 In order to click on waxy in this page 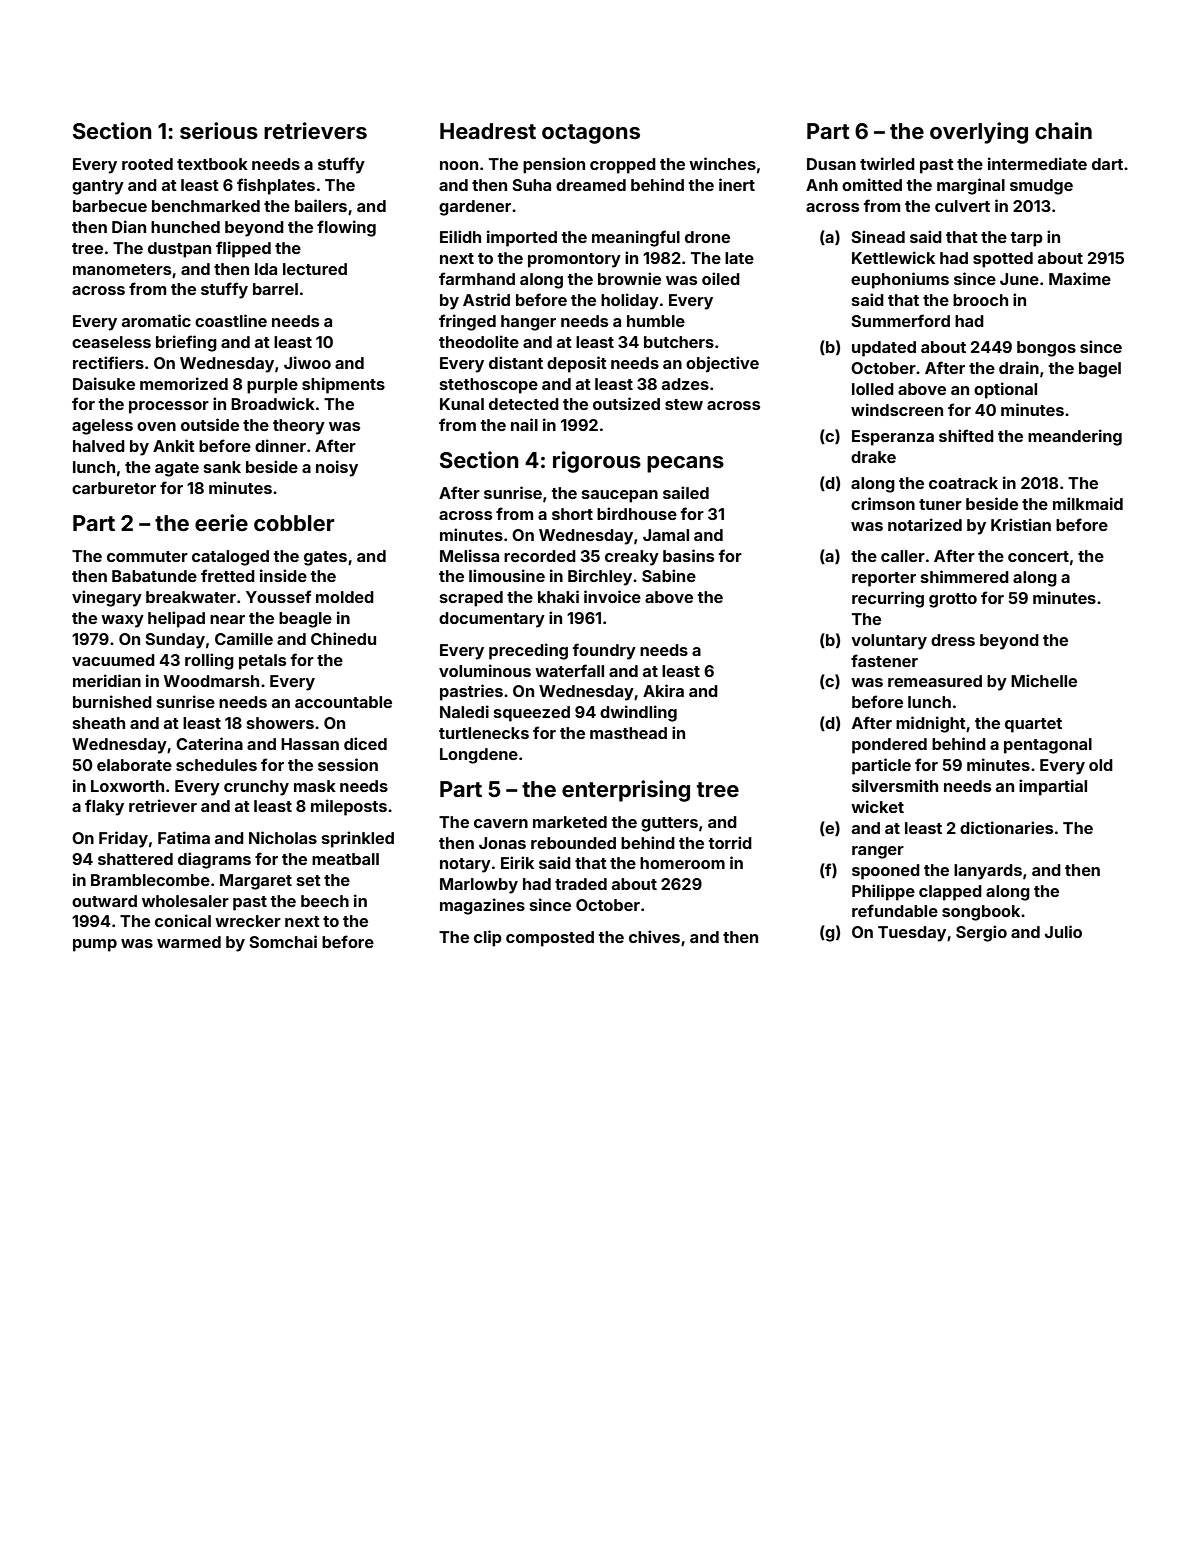, I will do `click(122, 621)`.
